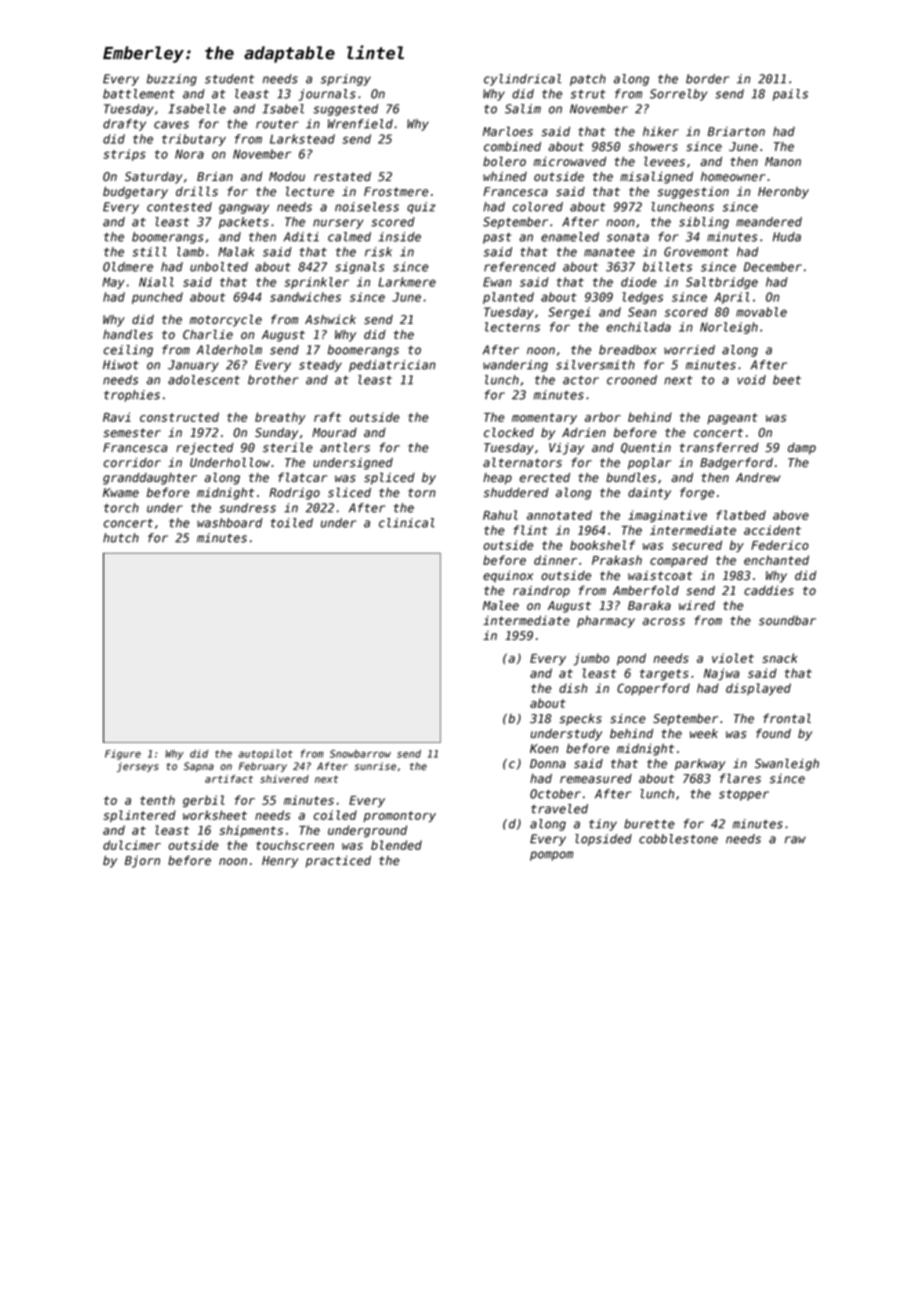 The image size is (924, 1308). What do you see at coordinates (649, 824) in the page?
I see `burette` at bounding box center [649, 824].
